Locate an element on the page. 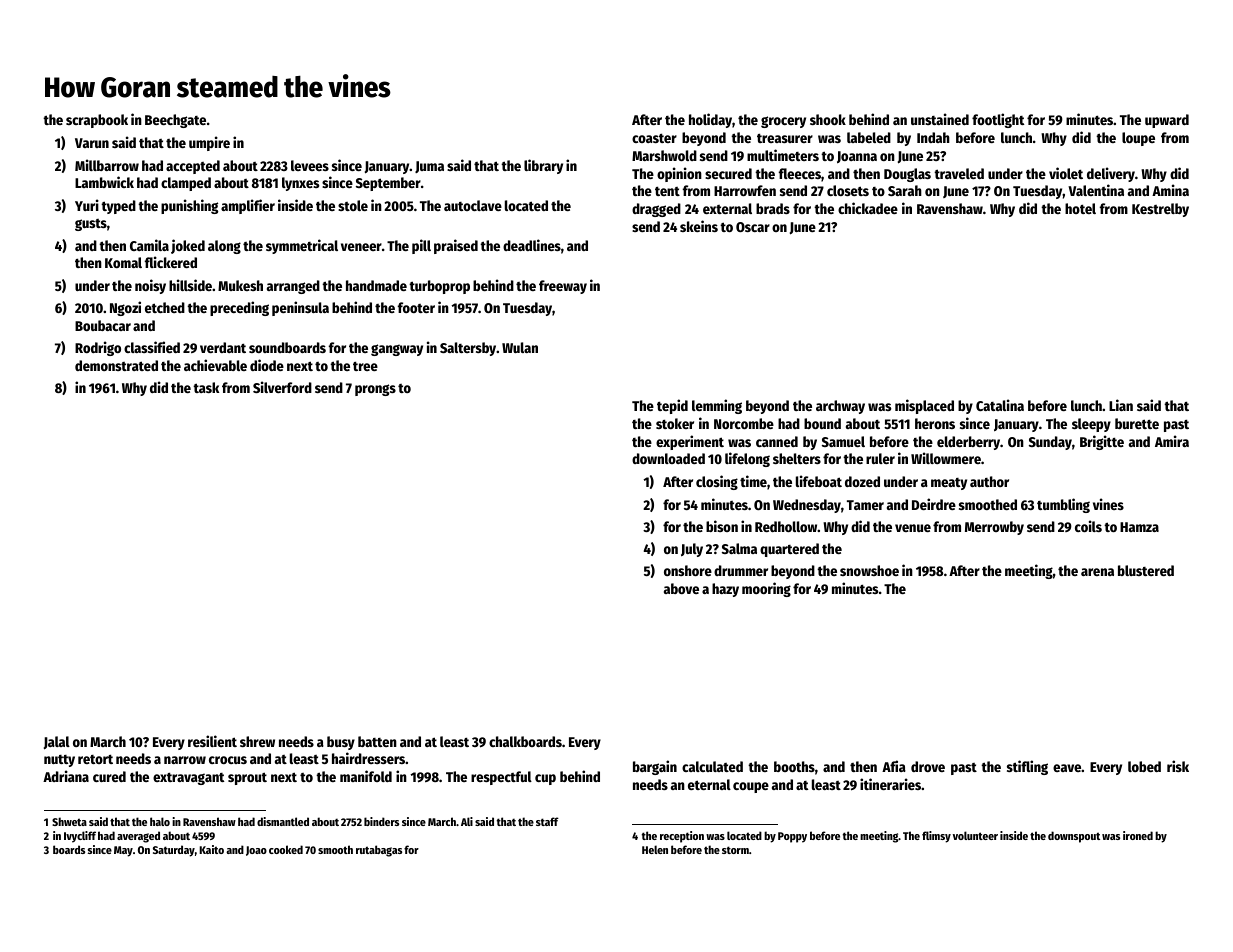 Image resolution: width=1233 pixels, height=952 pixels. burette is located at coordinates (1137, 423).
